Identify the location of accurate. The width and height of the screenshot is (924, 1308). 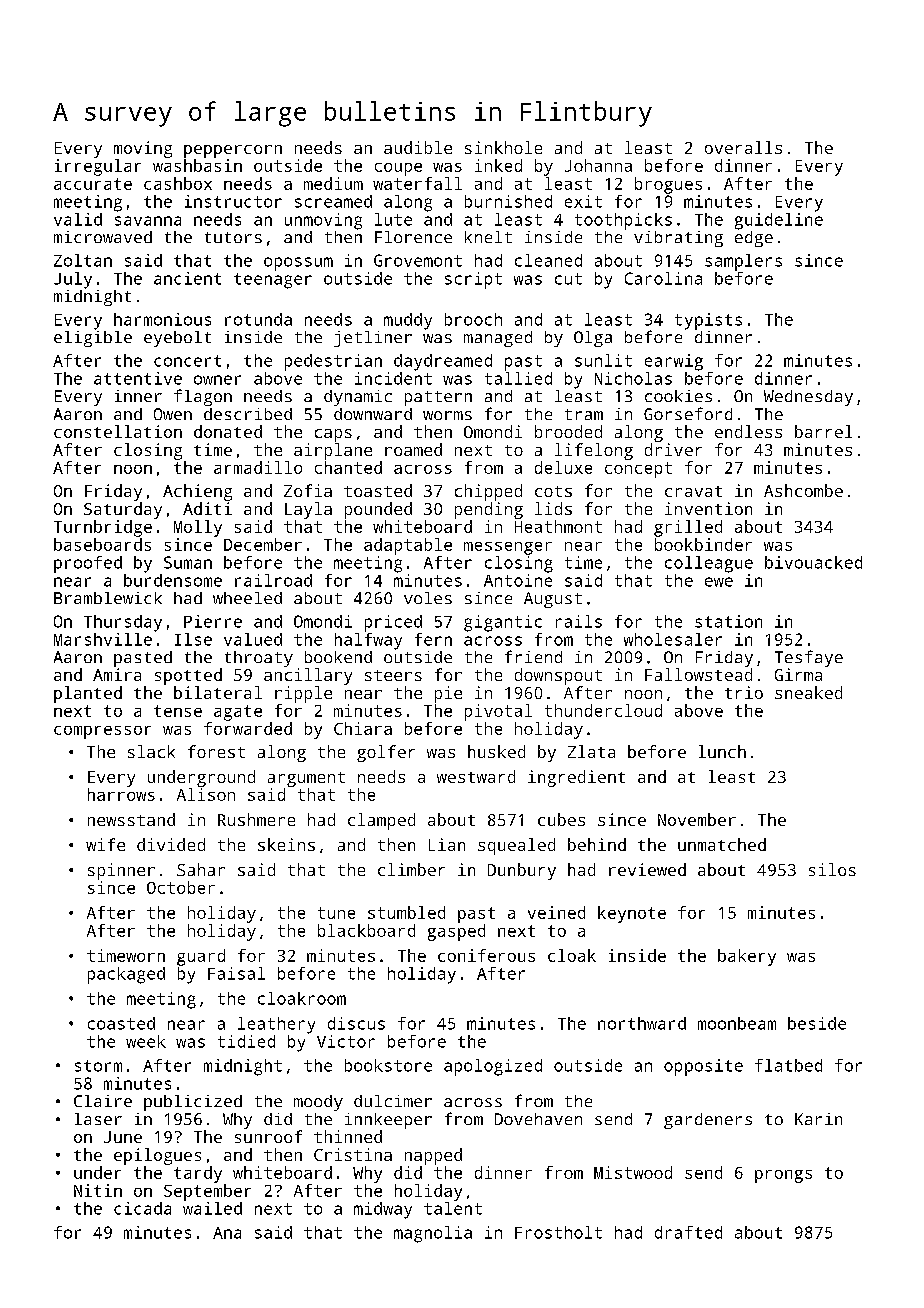
(93, 184).
